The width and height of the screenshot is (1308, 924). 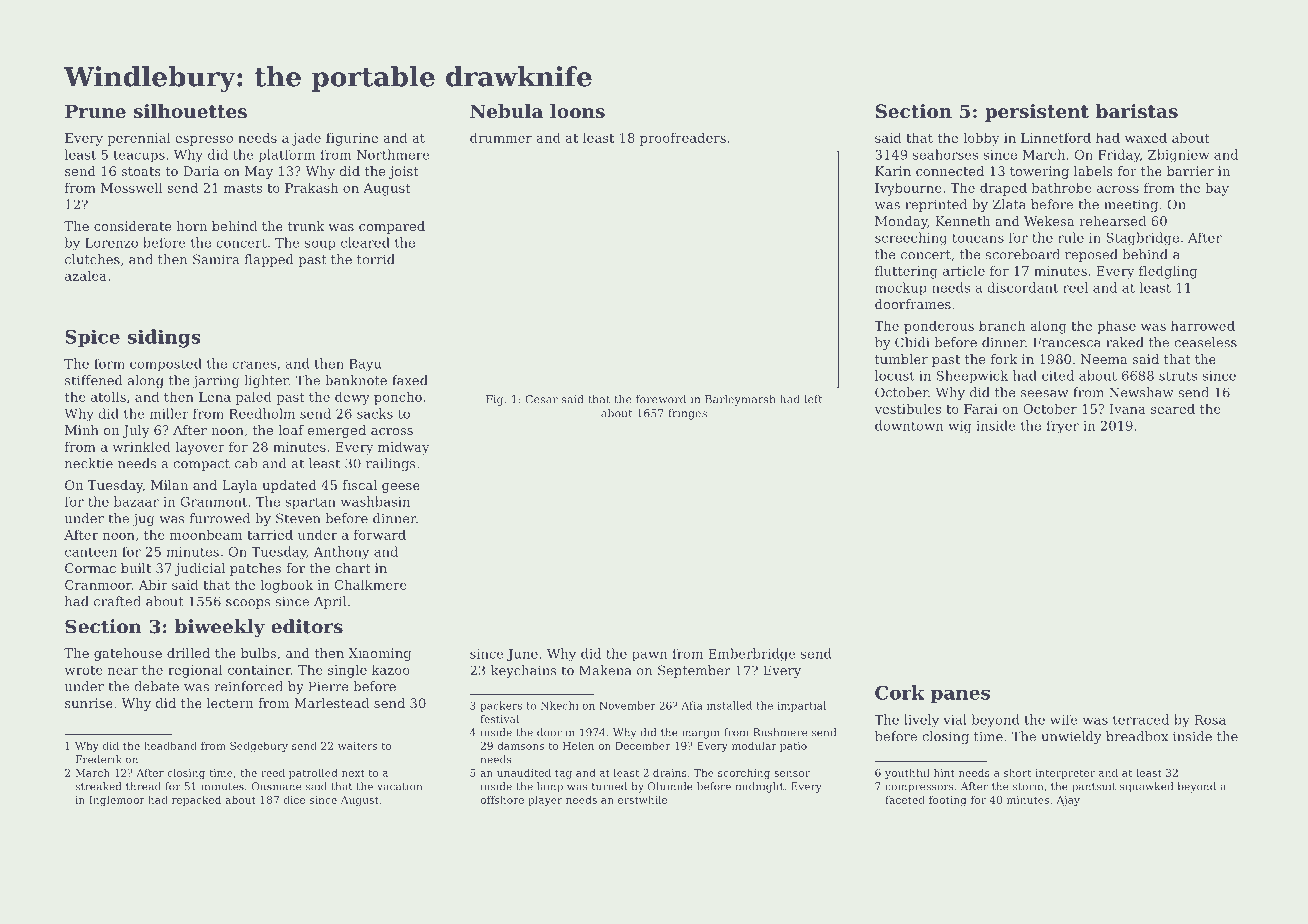 I want to click on miller, so click(x=169, y=413).
